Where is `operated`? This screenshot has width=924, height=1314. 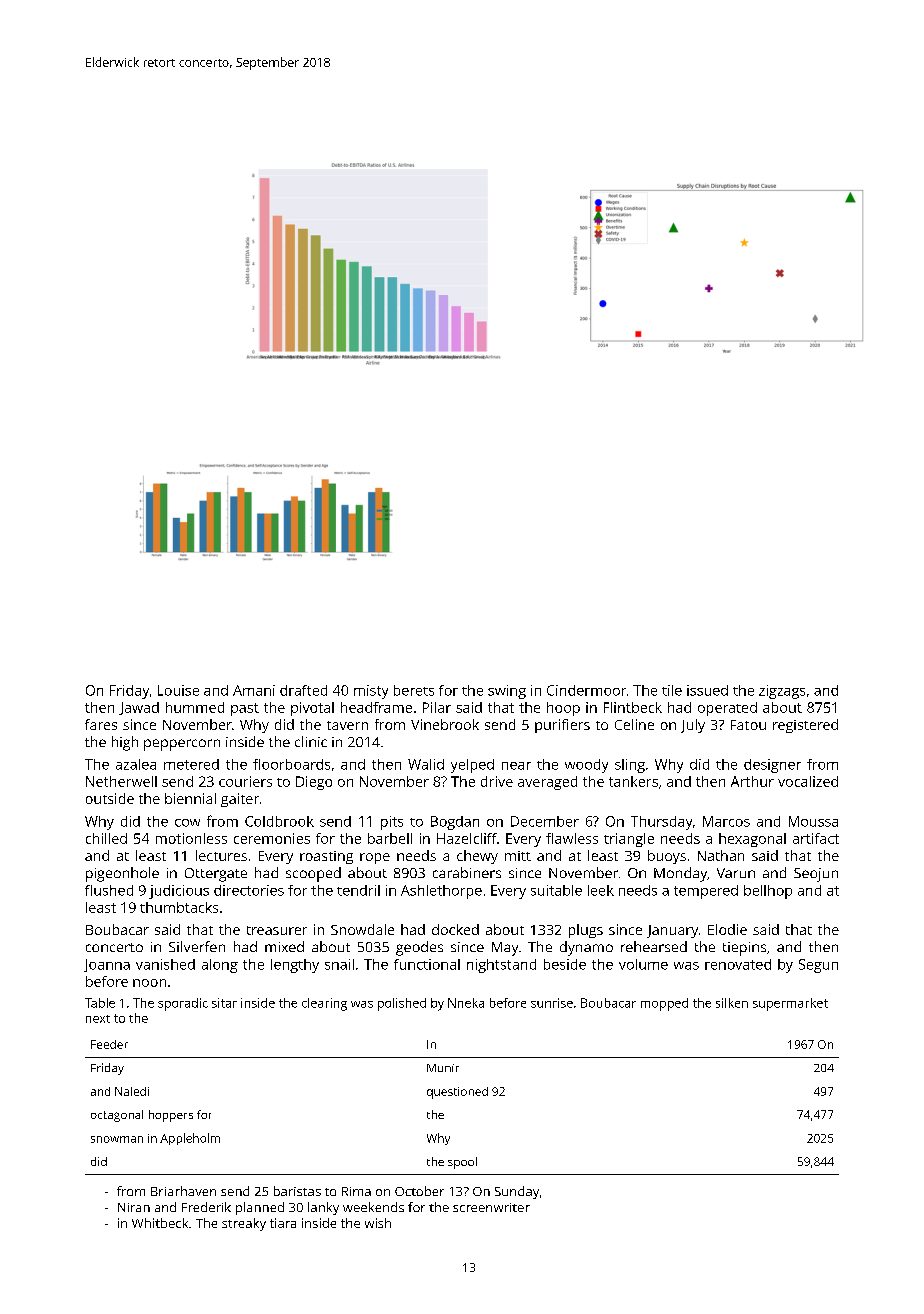
operated is located at coordinates (727, 709).
